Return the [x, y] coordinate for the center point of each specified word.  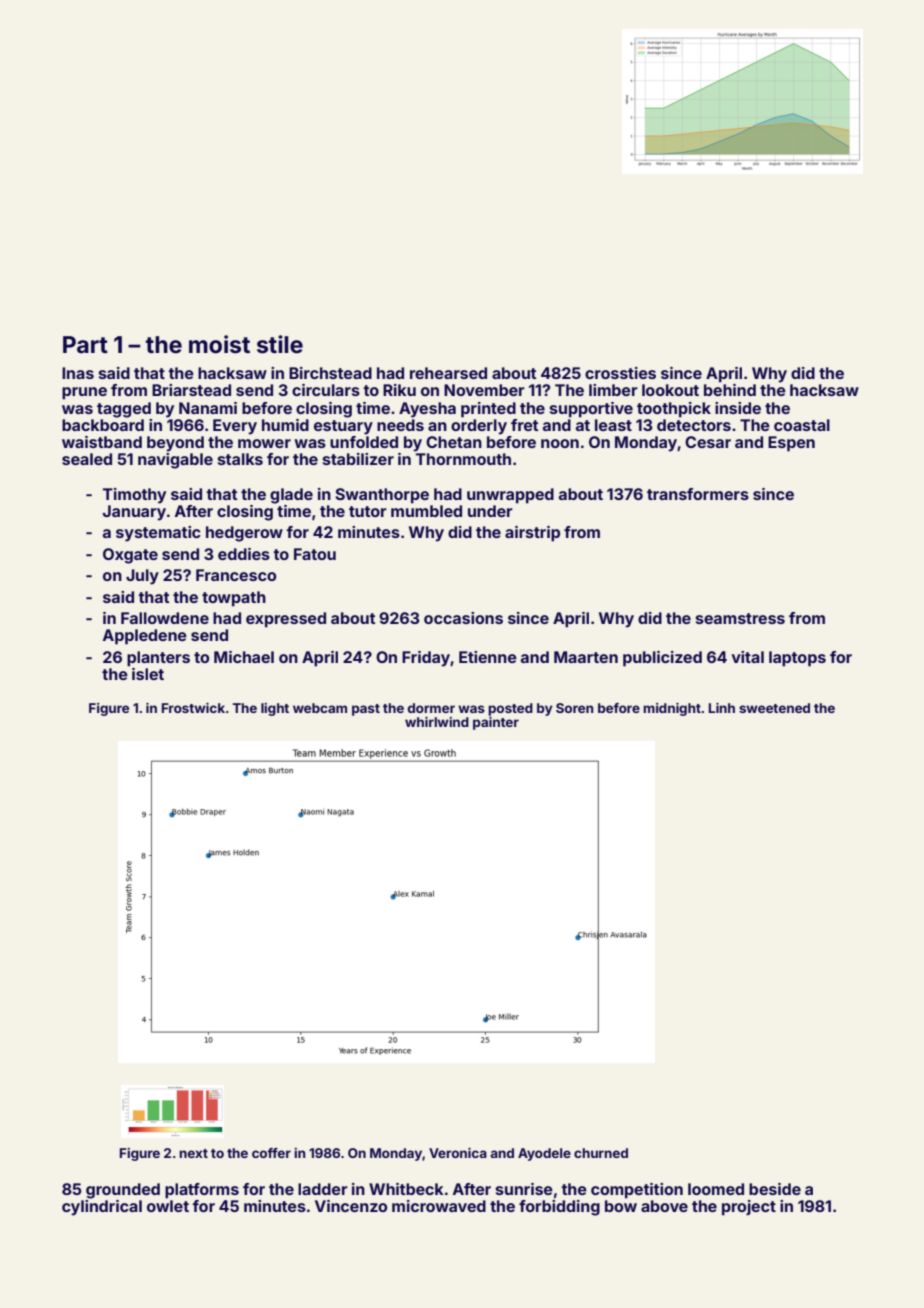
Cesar [708, 442]
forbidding [559, 1208]
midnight [672, 709]
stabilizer [358, 459]
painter [496, 723]
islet [148, 674]
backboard [103, 425]
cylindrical [102, 1208]
